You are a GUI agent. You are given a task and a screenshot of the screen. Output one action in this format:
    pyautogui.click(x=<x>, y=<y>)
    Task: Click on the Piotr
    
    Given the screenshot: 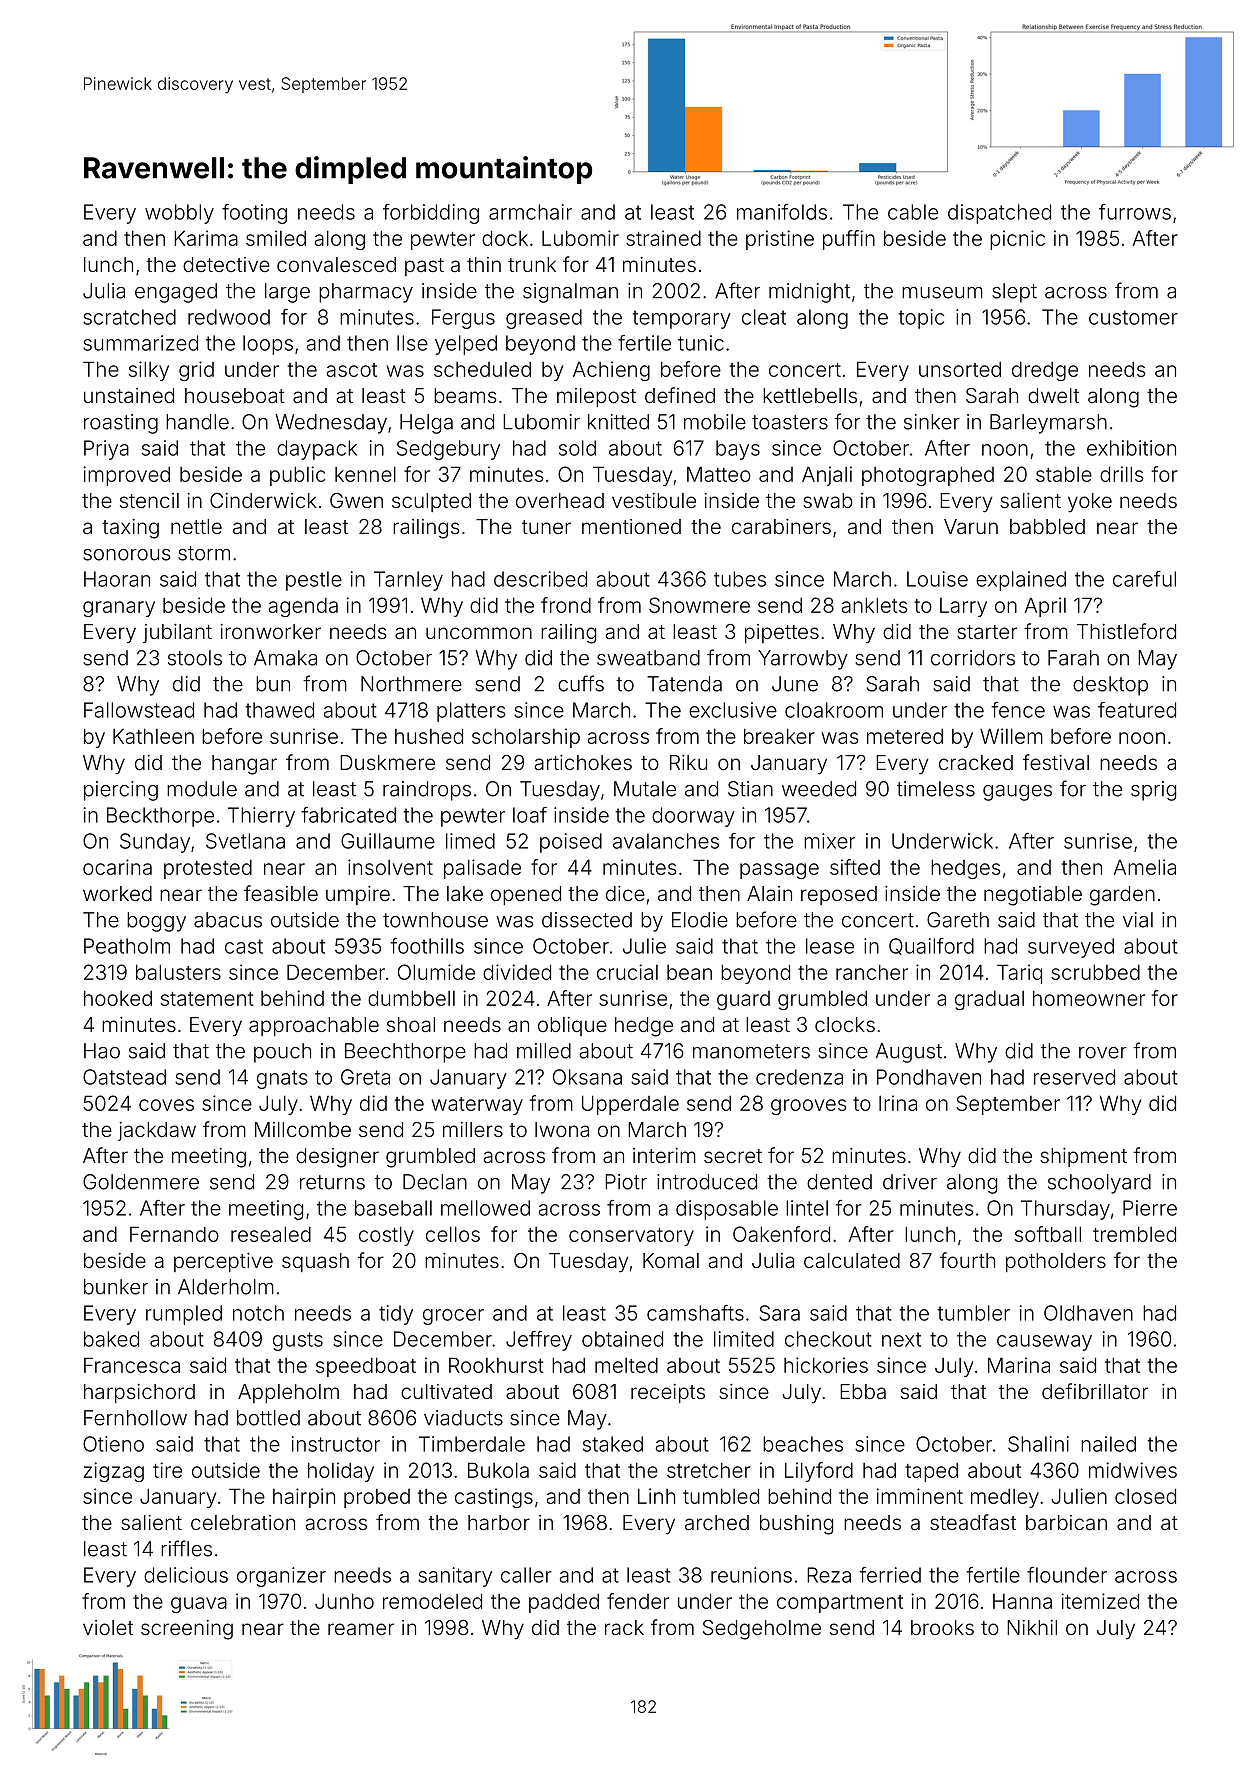 What is the action you would take?
    pyautogui.click(x=626, y=1182)
